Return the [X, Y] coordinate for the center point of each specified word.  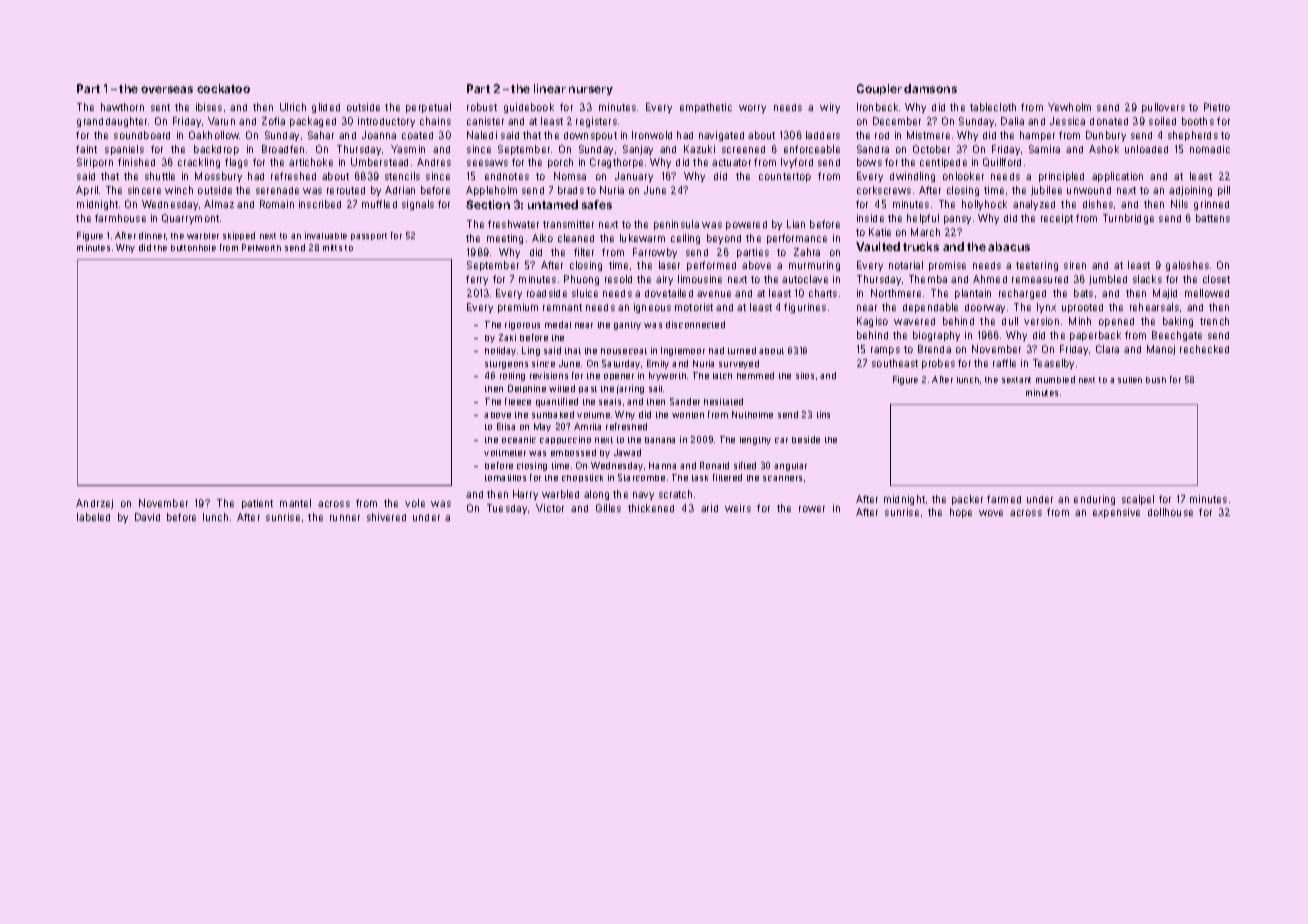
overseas [167, 89]
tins [823, 414]
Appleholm [491, 191]
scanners [782, 478]
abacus [1009, 246]
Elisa [506, 426]
